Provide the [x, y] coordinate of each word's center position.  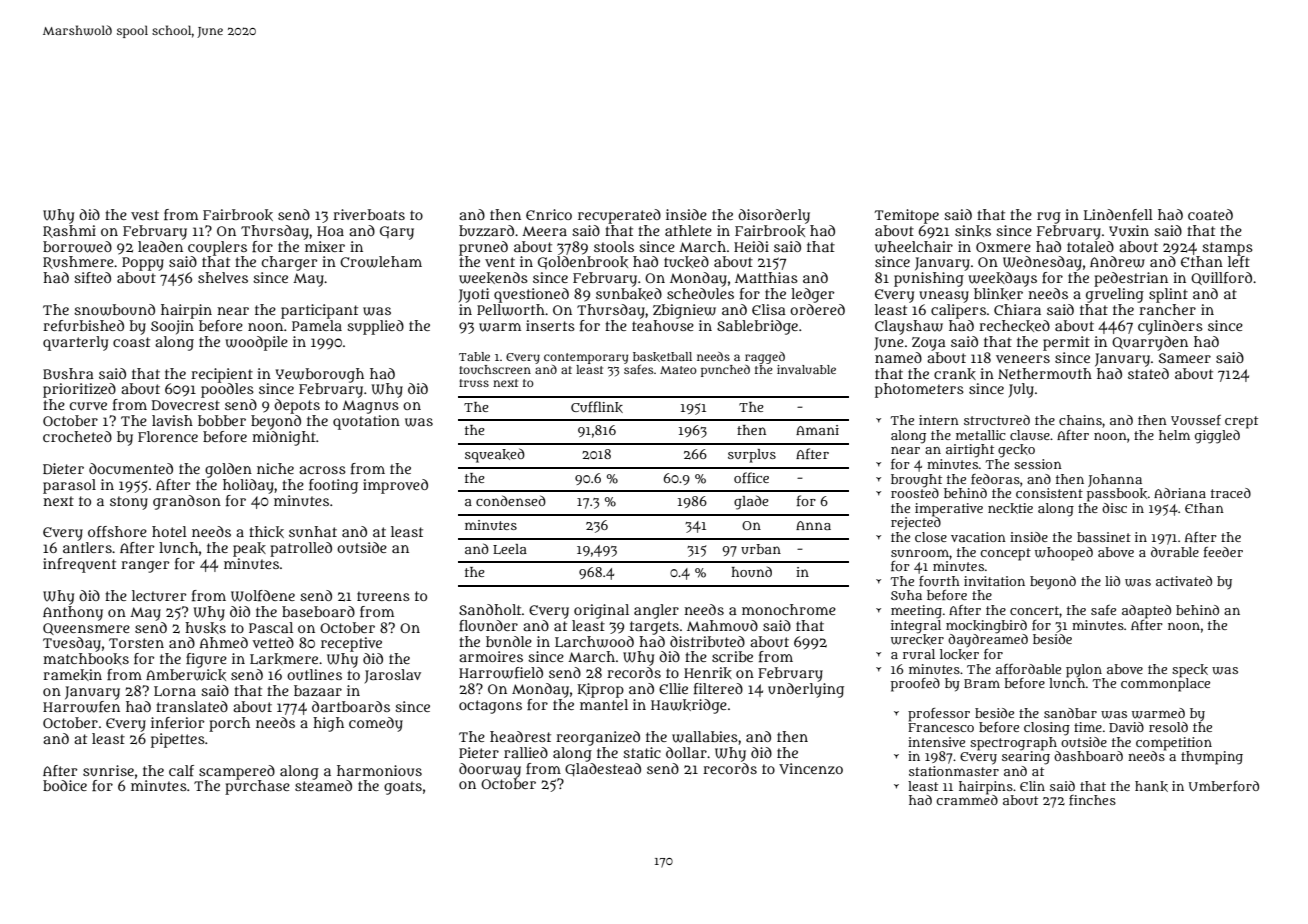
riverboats [369, 214]
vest [145, 215]
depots [297, 406]
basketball [662, 357]
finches [1092, 800]
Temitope [906, 216]
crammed [967, 799]
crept [1241, 422]
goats [403, 788]
